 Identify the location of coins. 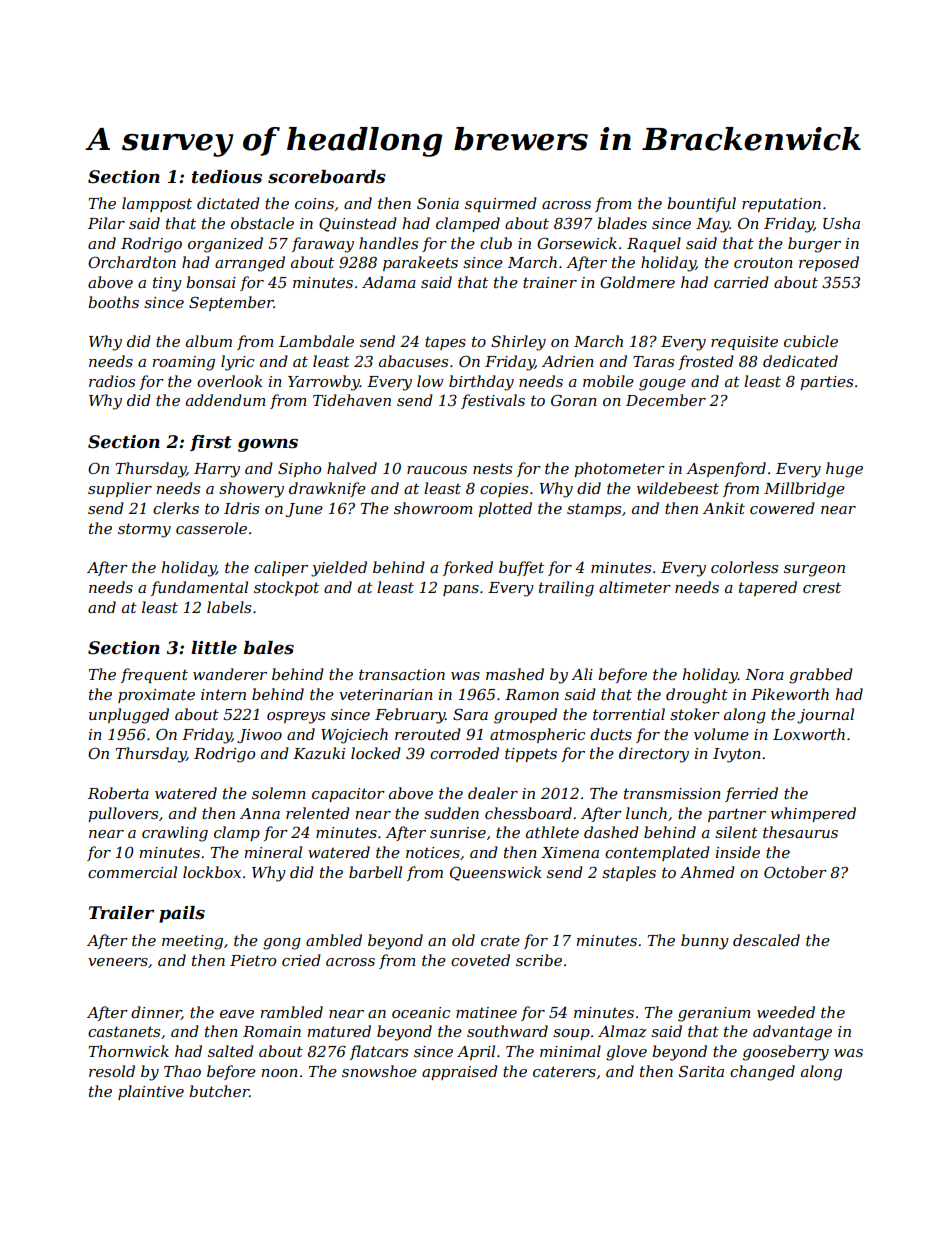
(314, 203).
